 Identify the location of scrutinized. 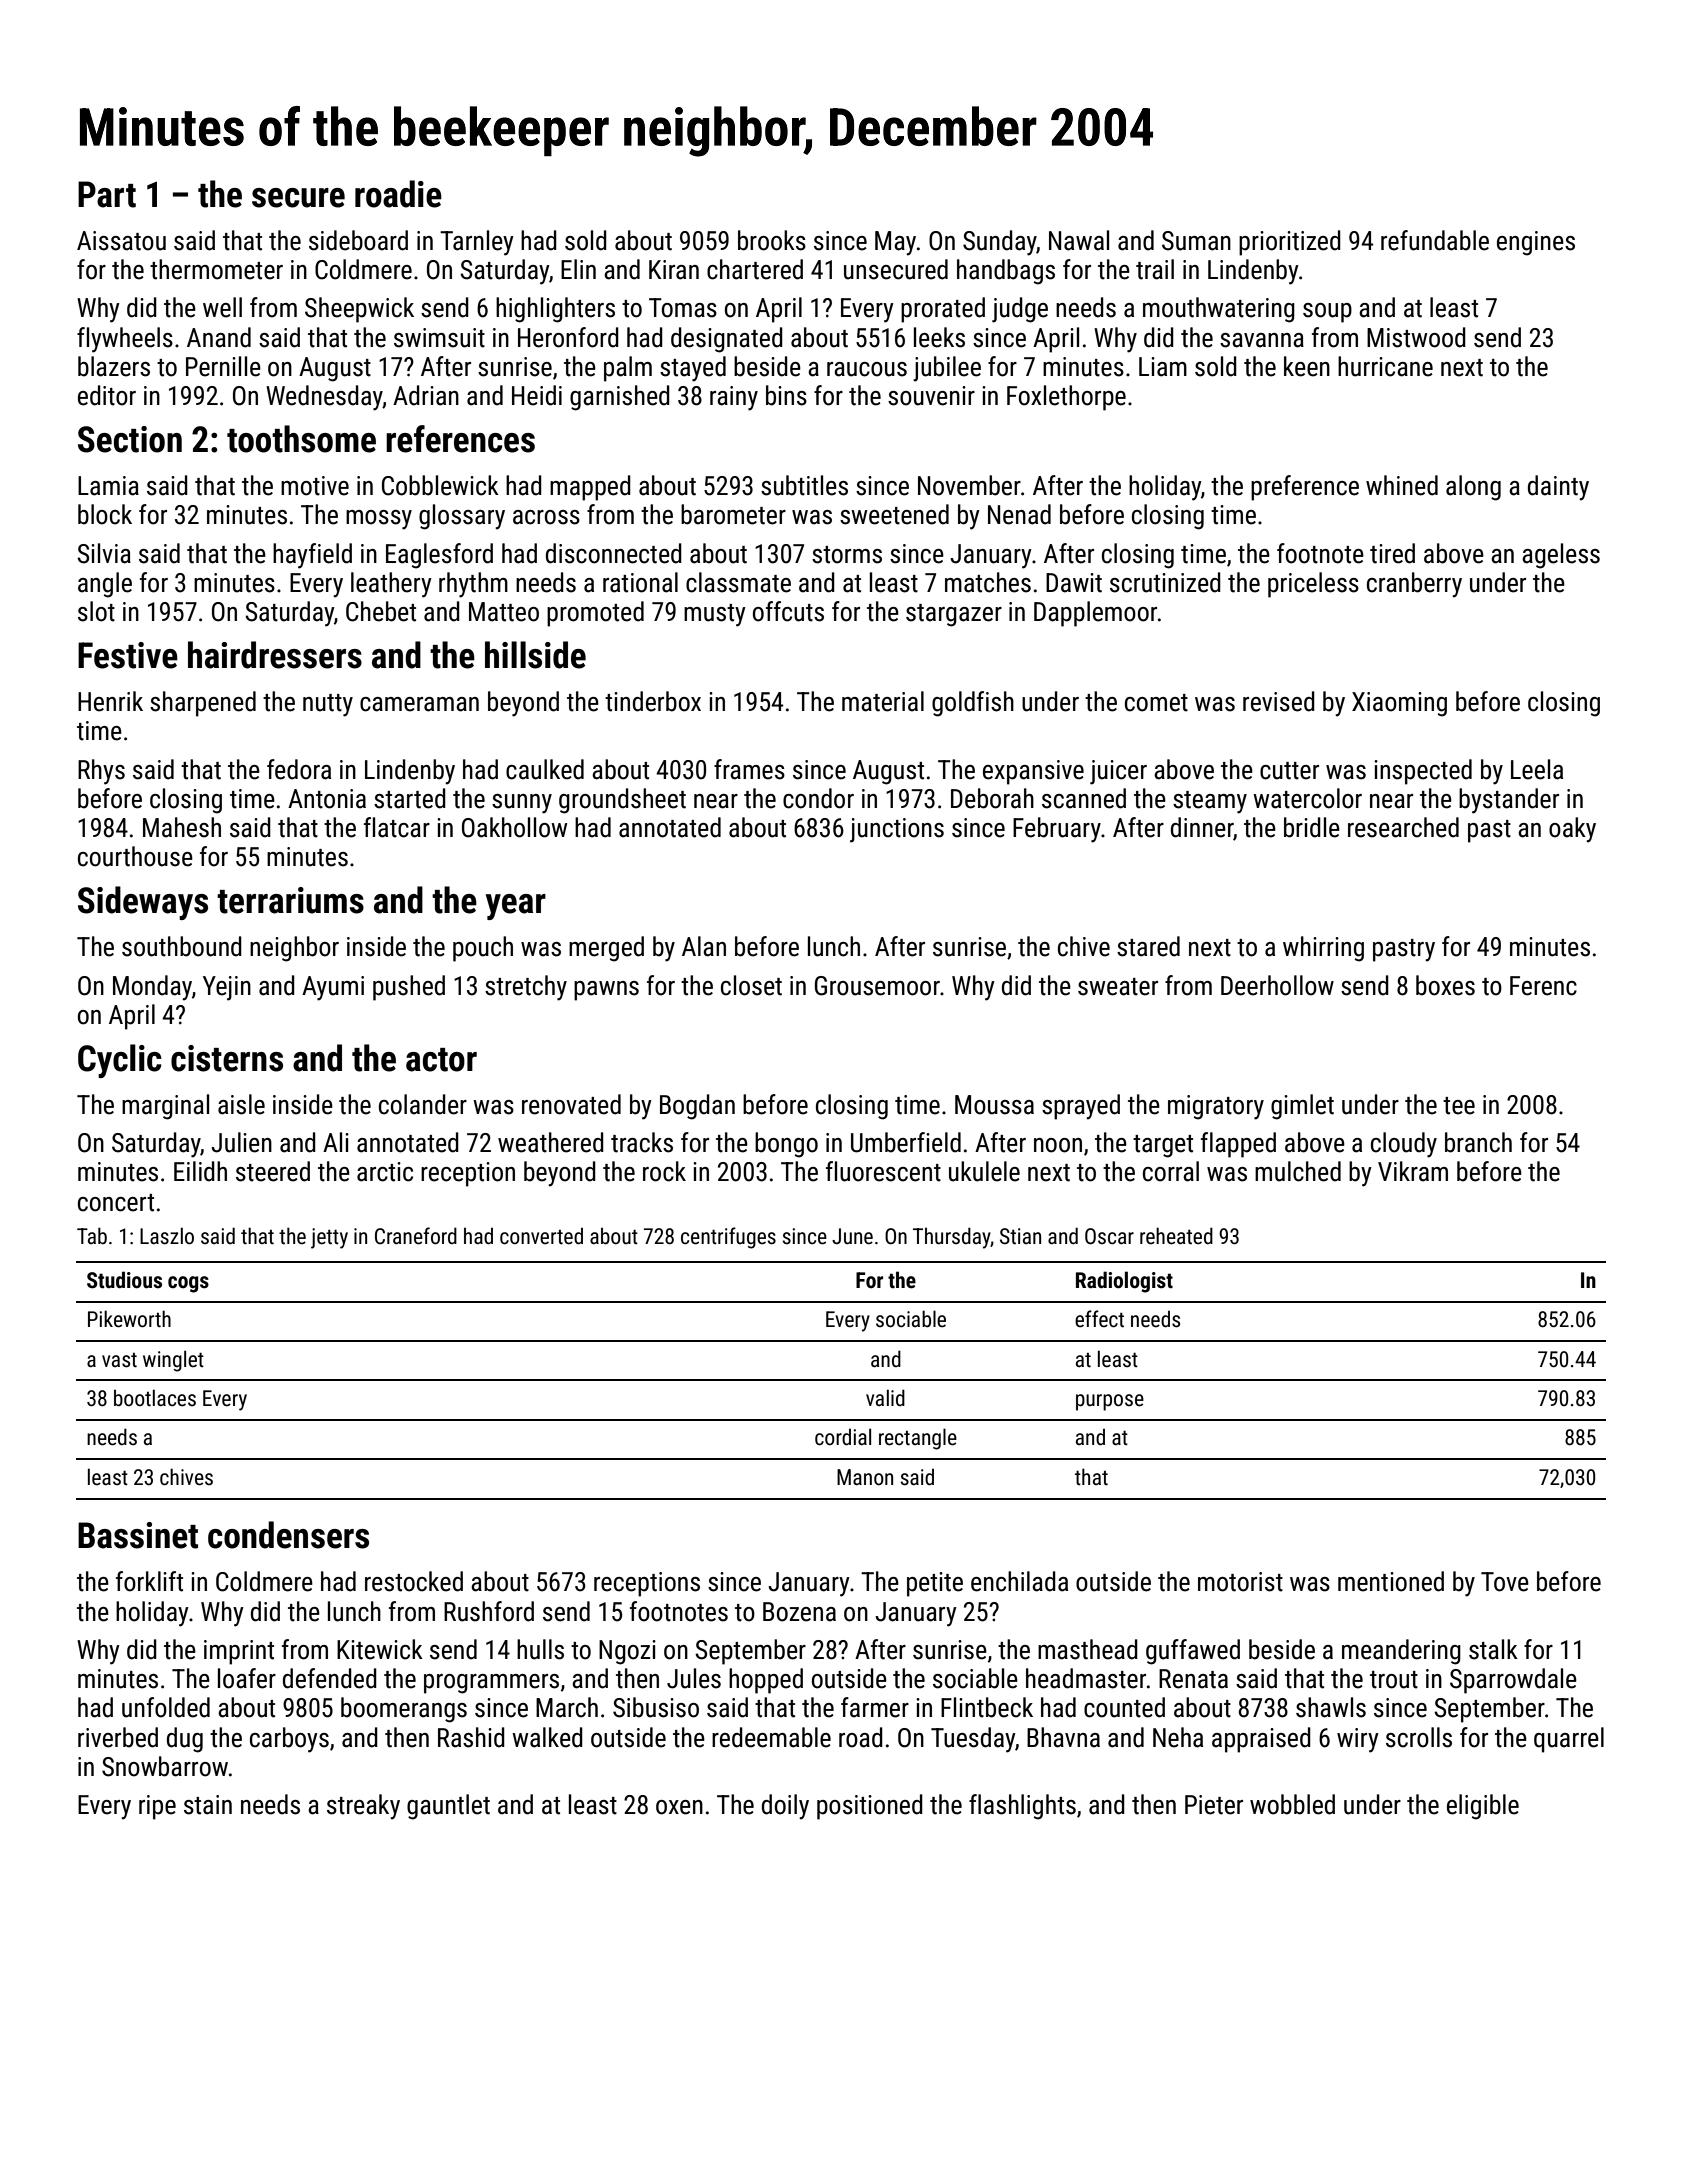
(1165, 582).
